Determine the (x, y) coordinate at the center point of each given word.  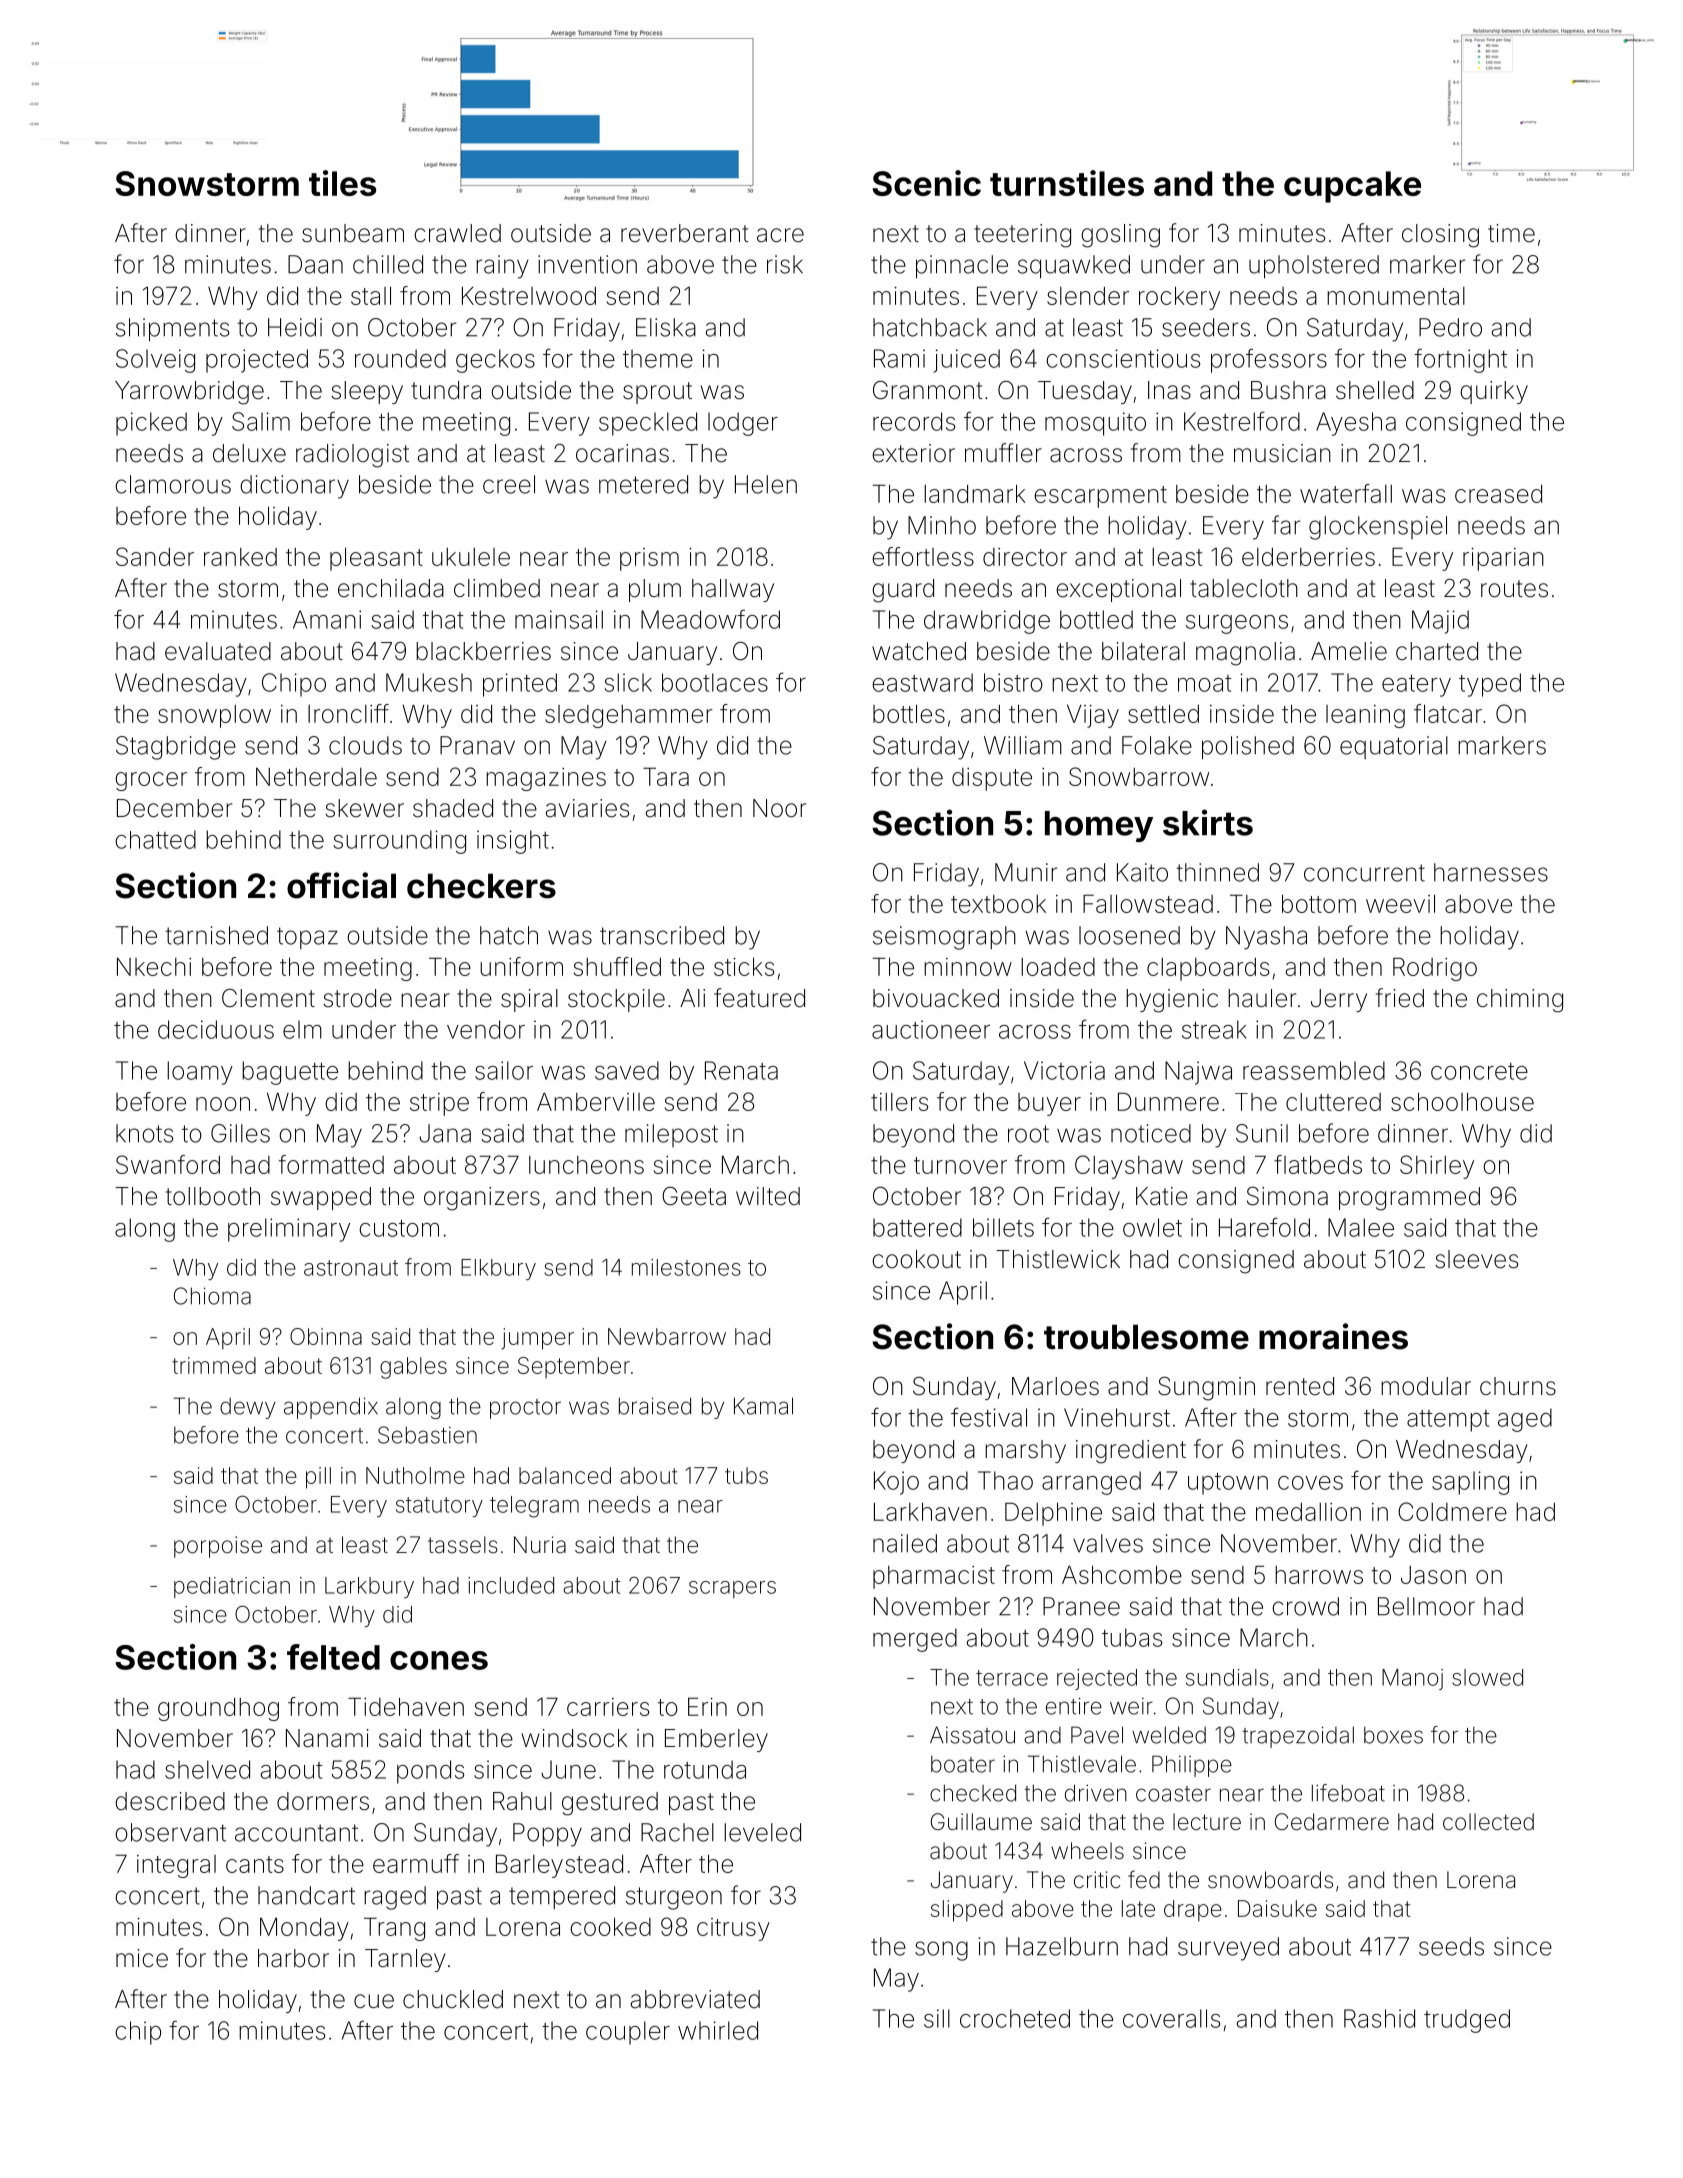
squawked (1074, 267)
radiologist (352, 456)
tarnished (216, 935)
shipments (172, 330)
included (511, 1585)
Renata (741, 1070)
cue (374, 2001)
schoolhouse (1462, 1101)
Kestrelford (1242, 421)
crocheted (1015, 2018)
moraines (1333, 1336)
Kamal (763, 1406)
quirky (1494, 392)
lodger (743, 424)
